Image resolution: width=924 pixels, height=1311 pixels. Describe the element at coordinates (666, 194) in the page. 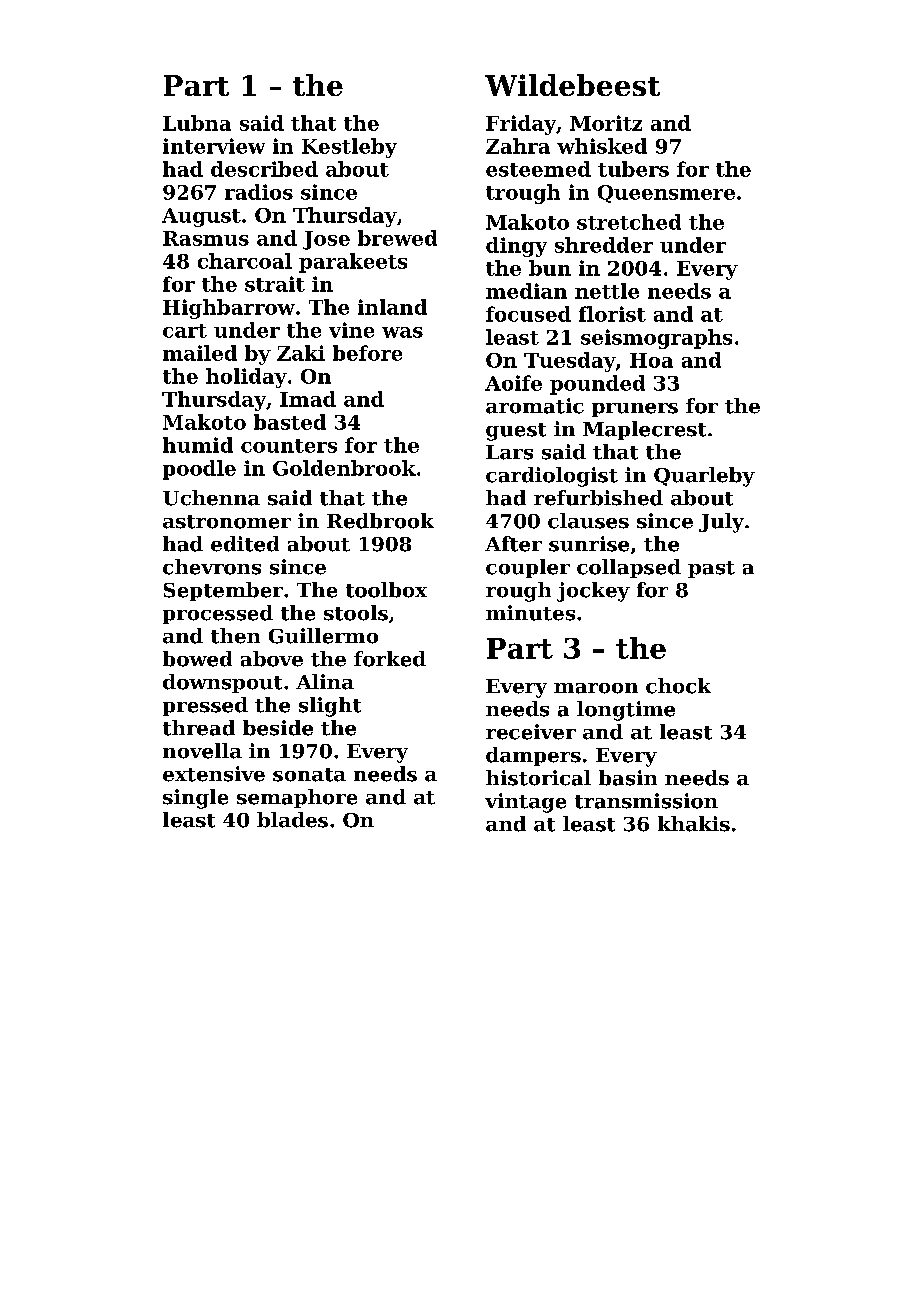

I see `Queensmere` at that location.
